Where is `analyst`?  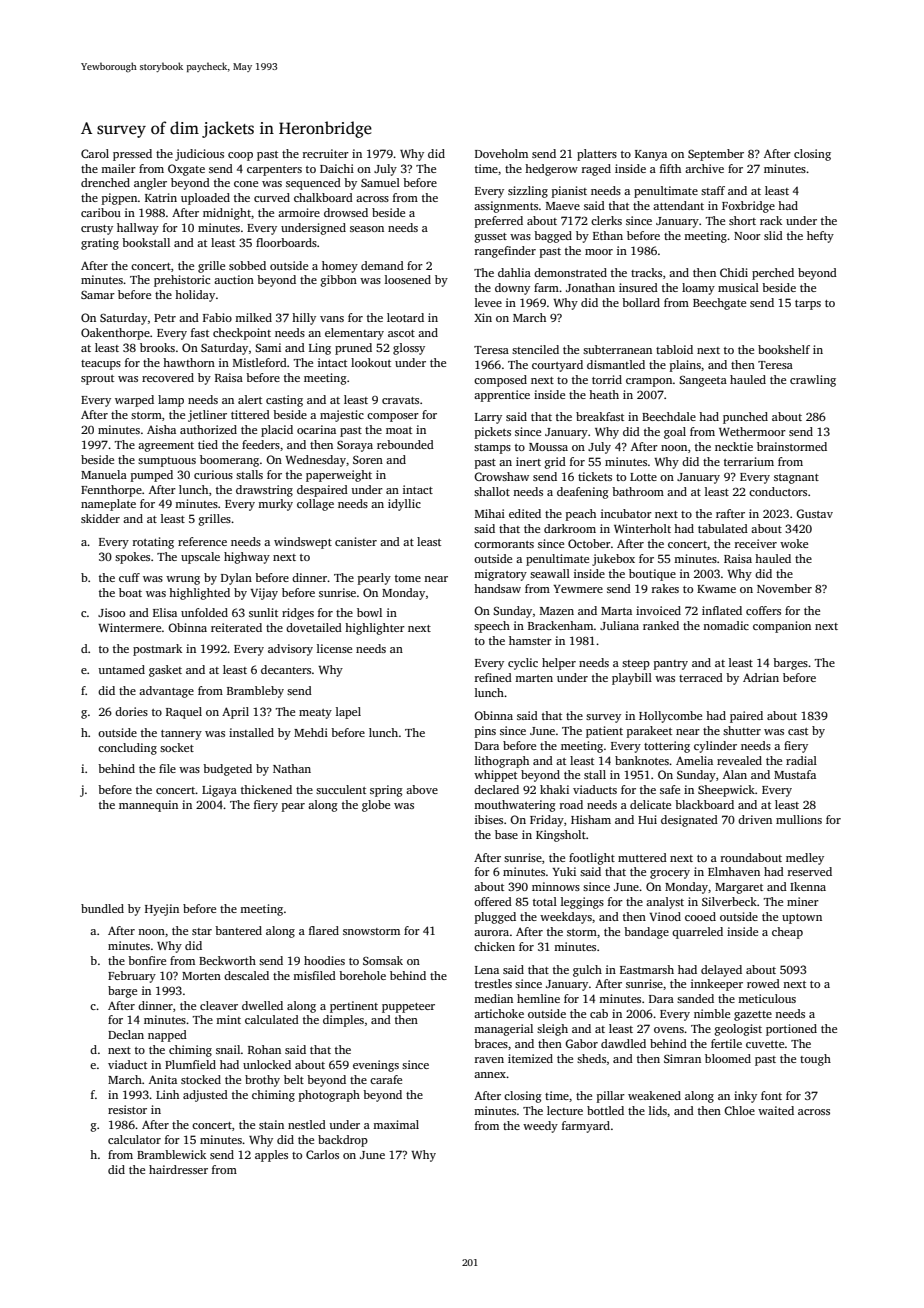 analyst is located at coordinates (665, 903).
